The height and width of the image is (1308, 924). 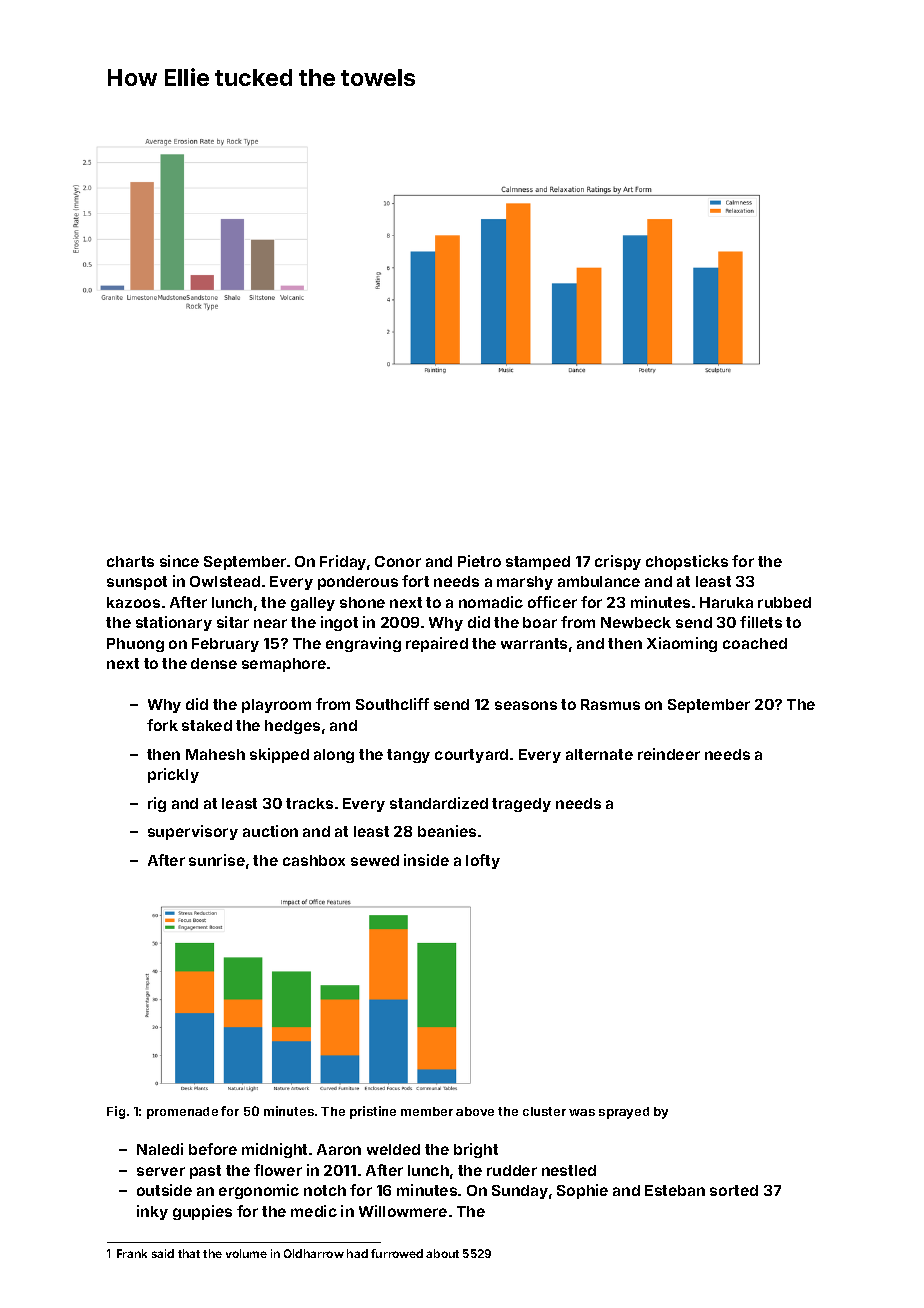 What do you see at coordinates (182, 1113) in the image?
I see `promenade` at bounding box center [182, 1113].
